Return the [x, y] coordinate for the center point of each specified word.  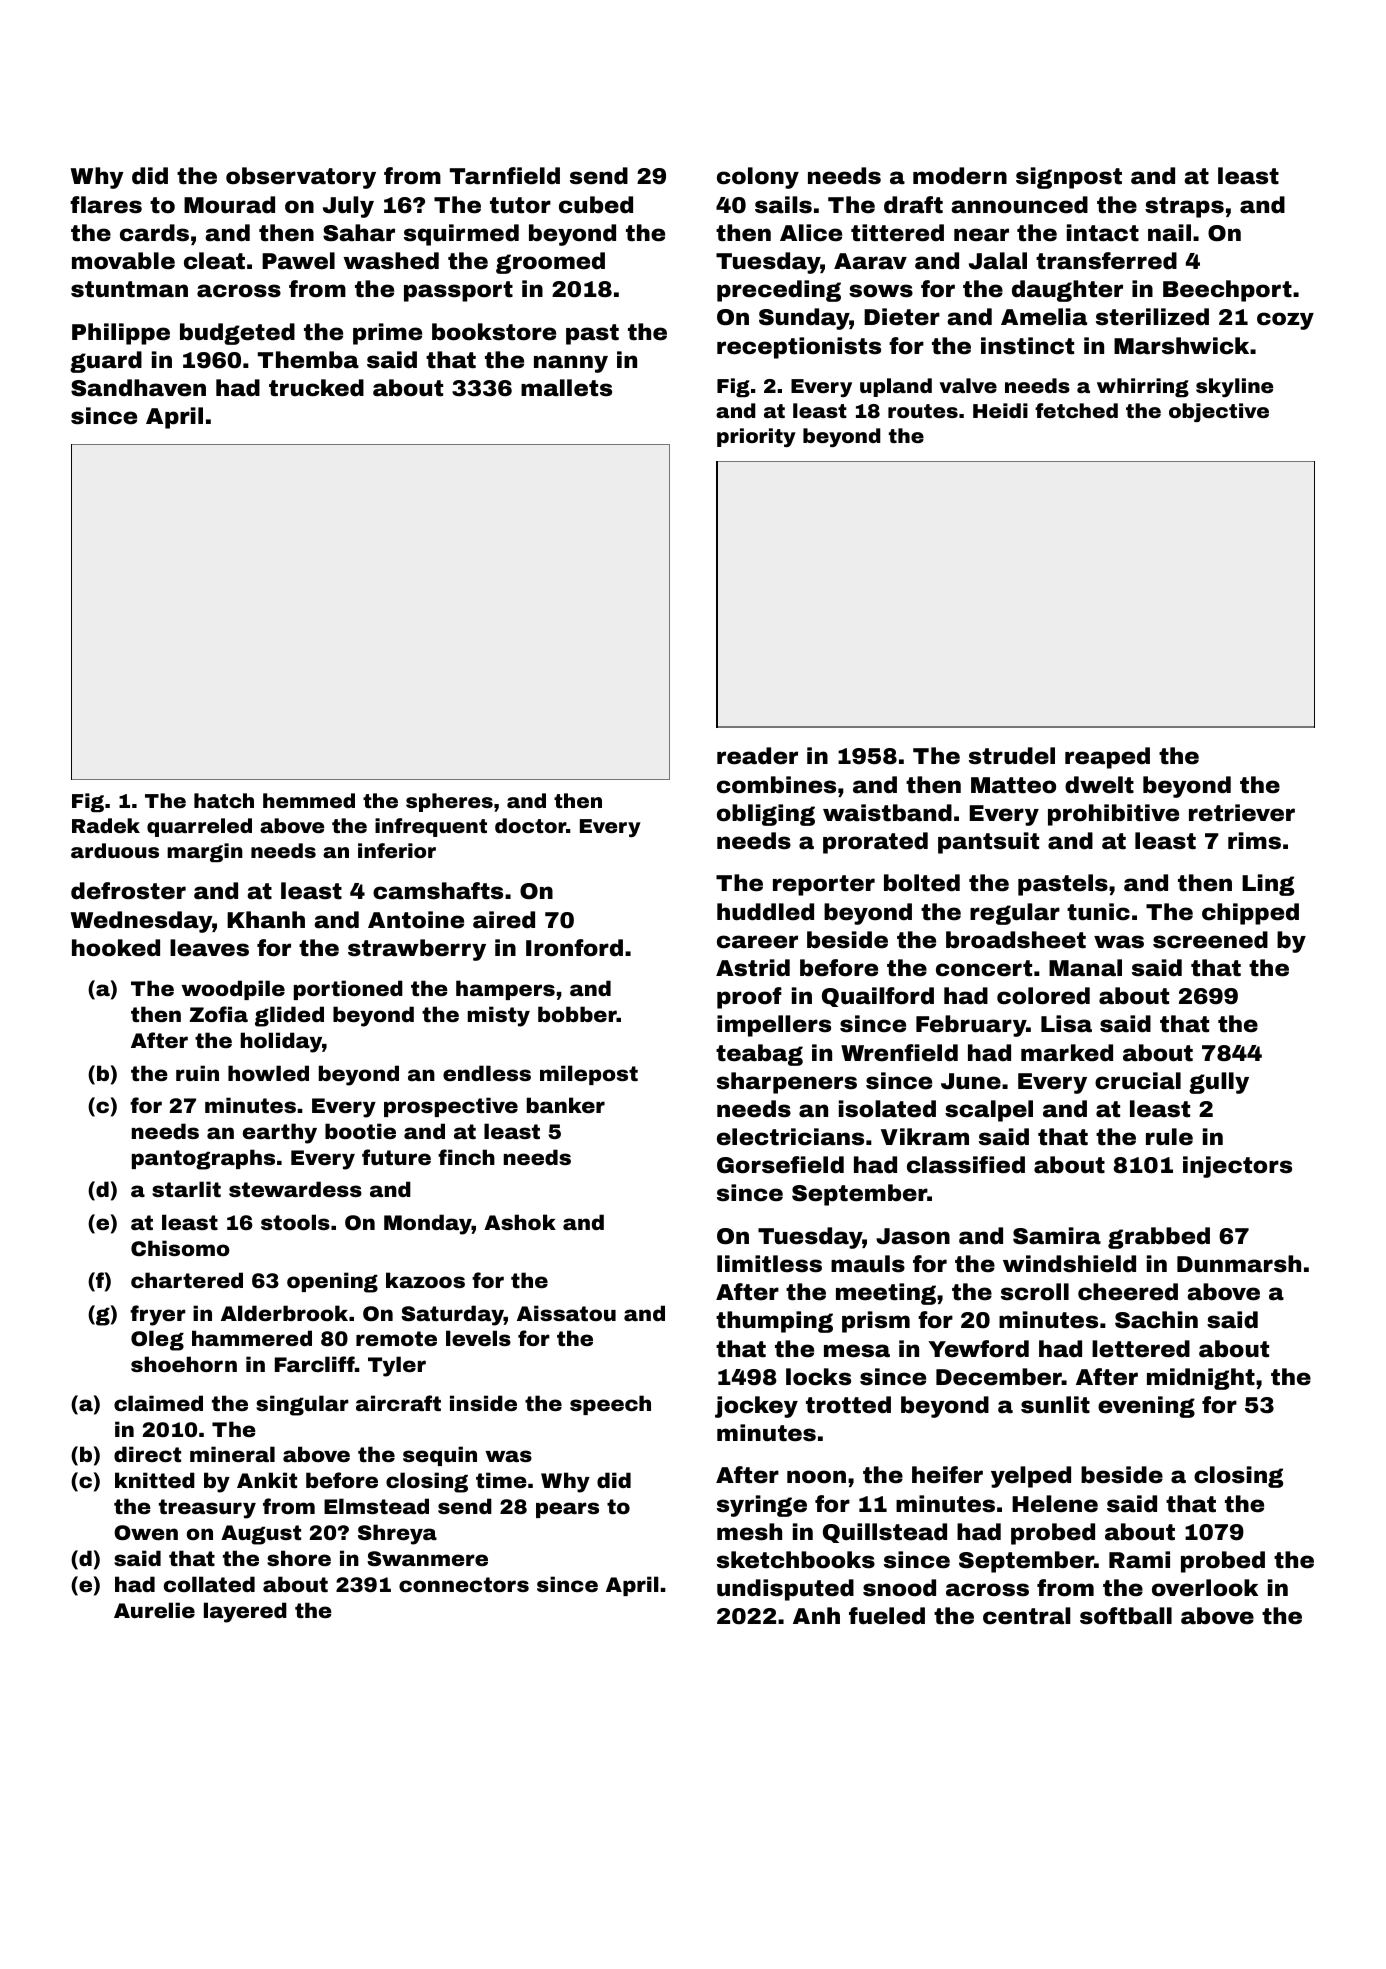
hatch [224, 800]
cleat [214, 261]
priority [756, 437]
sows [881, 291]
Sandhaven [138, 388]
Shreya [397, 1534]
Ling [1268, 885]
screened [1210, 940]
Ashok [520, 1222]
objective [1219, 412]
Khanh [266, 920]
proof [749, 998]
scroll [1035, 1292]
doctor [530, 825]
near [981, 235]
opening [332, 1282]
